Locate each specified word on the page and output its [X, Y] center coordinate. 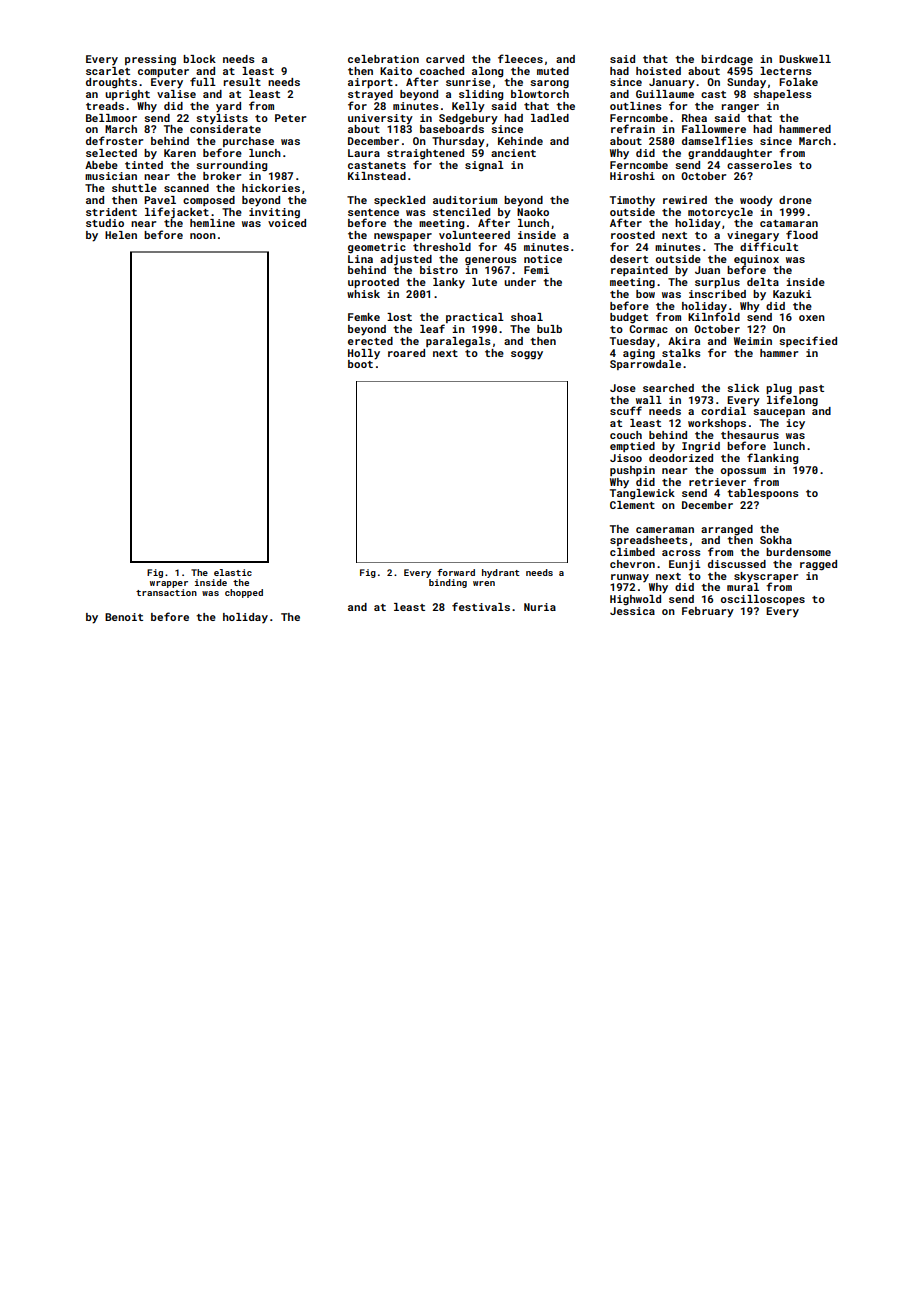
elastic [233, 572]
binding [448, 583]
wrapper [169, 584]
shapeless [782, 95]
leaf [432, 328]
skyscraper [766, 577]
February [708, 612]
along [487, 72]
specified [808, 341]
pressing [150, 60]
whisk [363, 294]
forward [456, 572]
